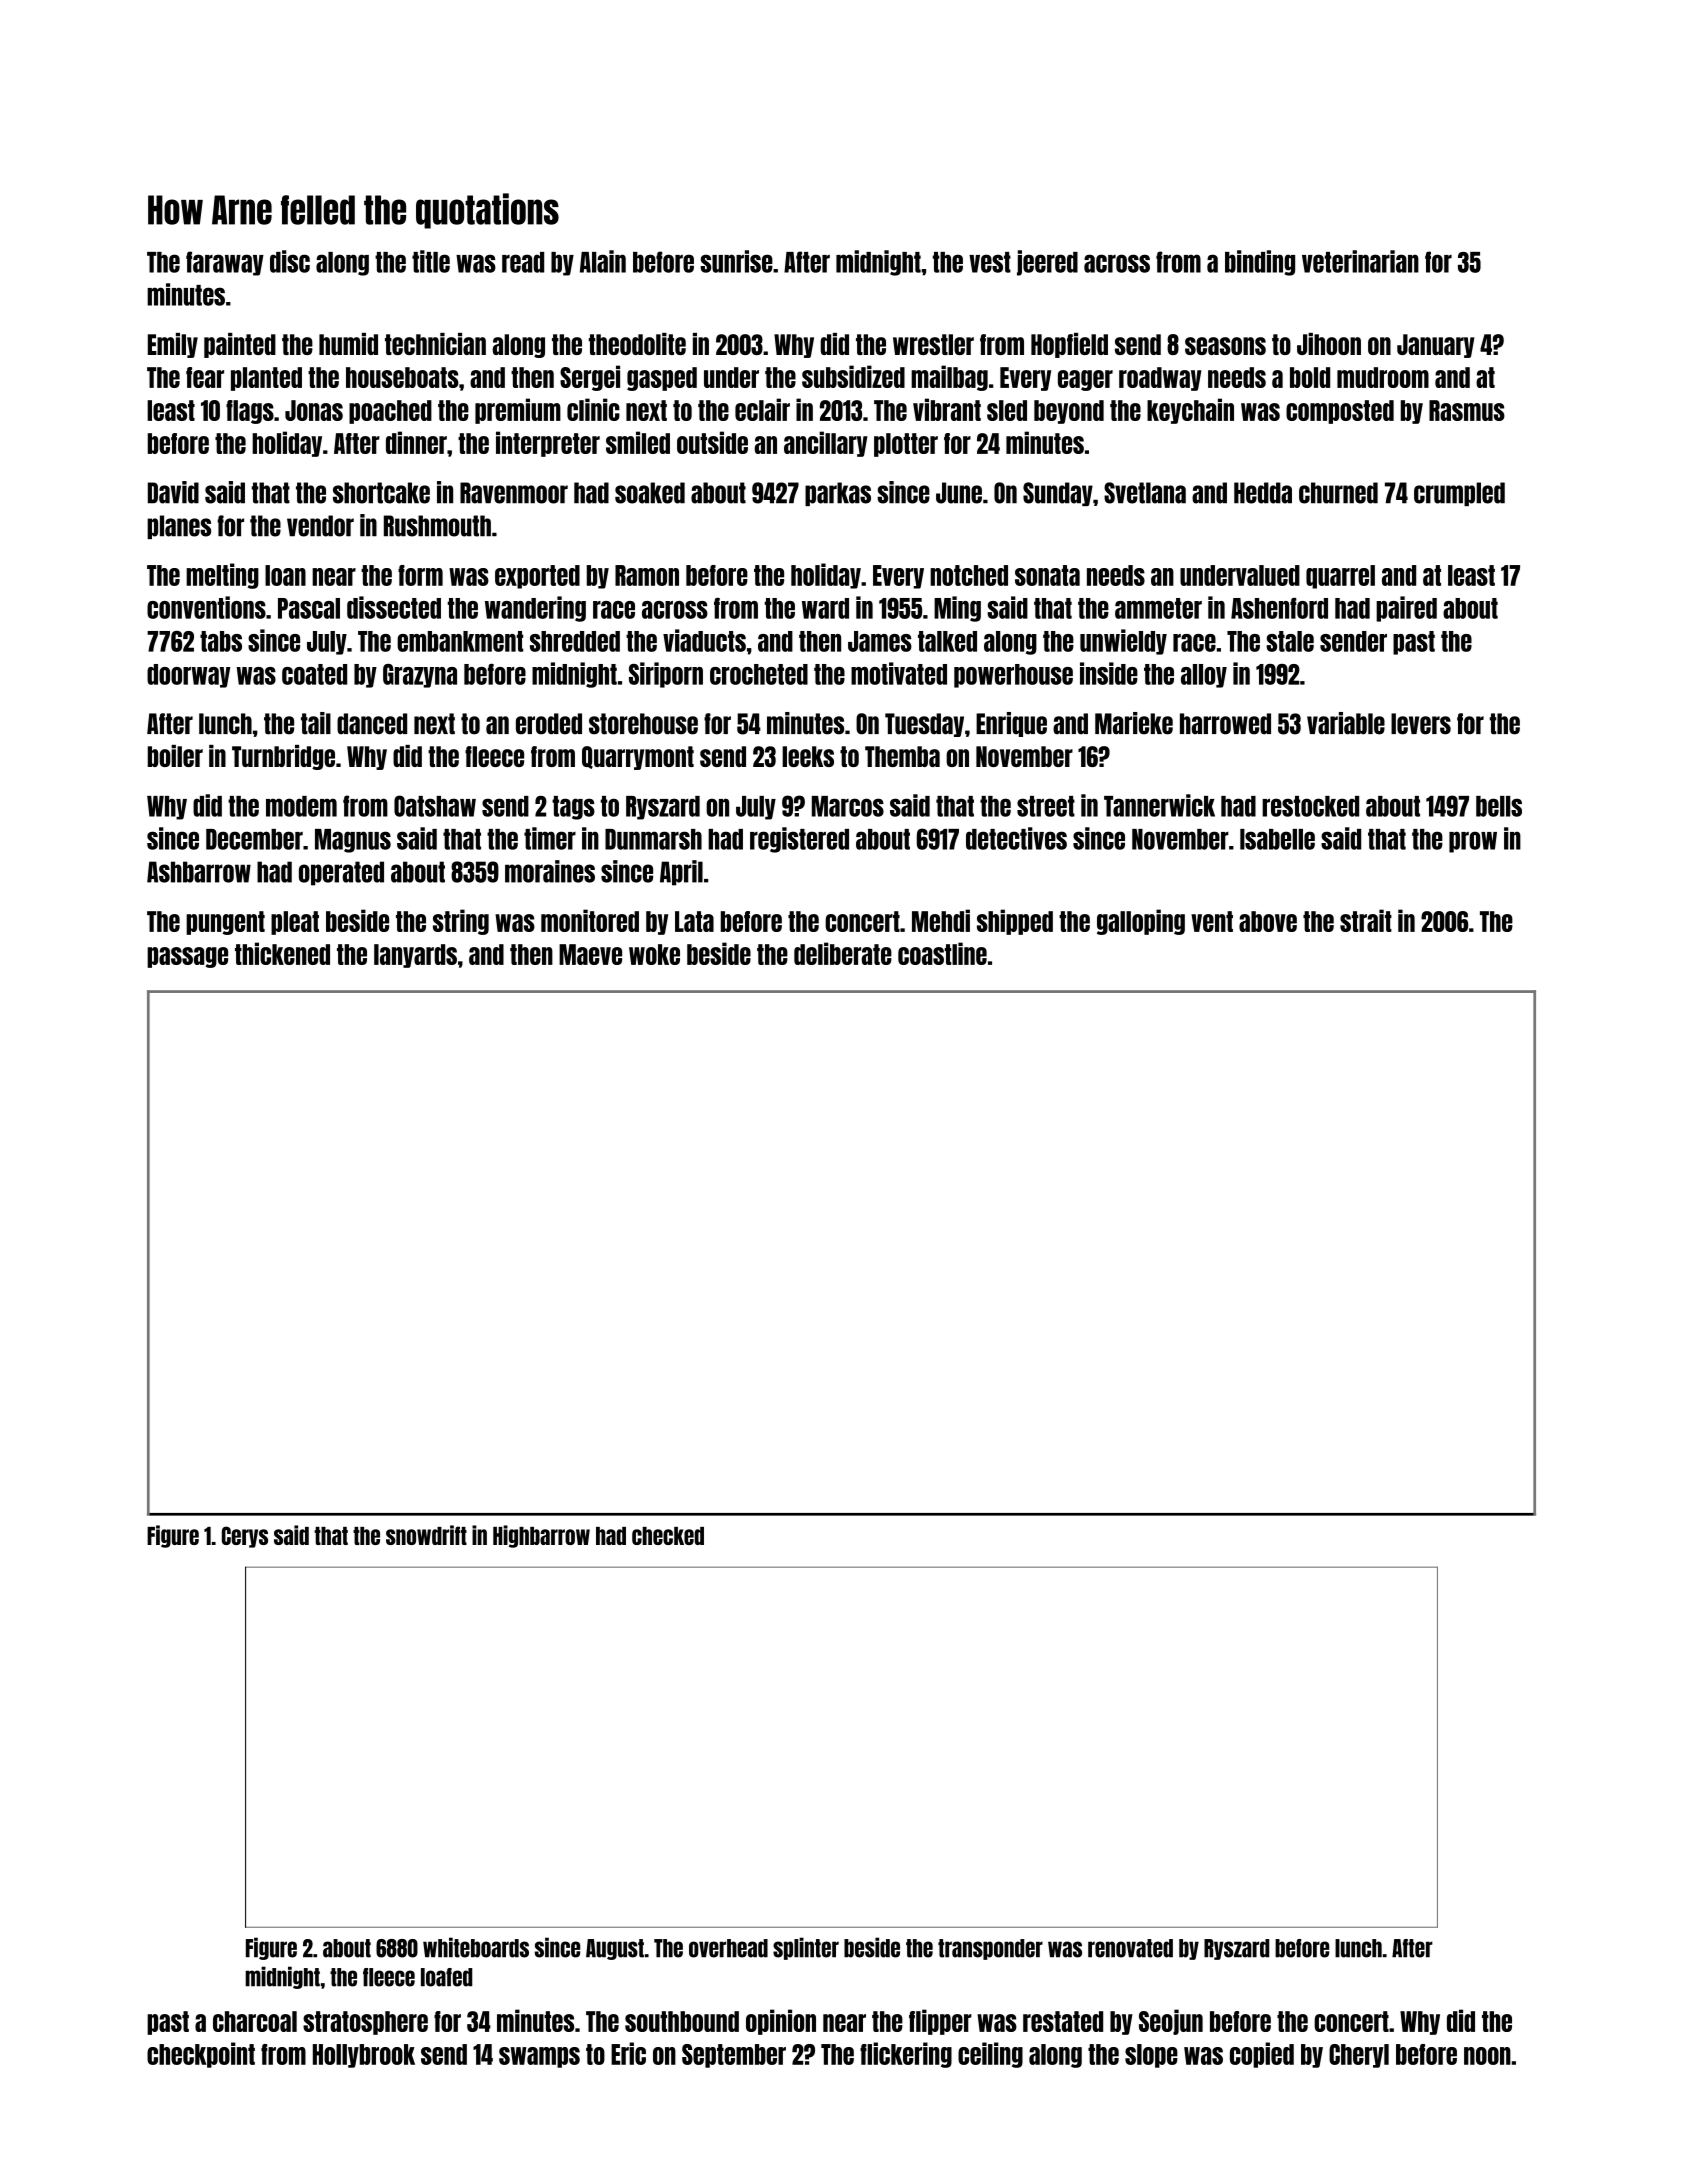 Image resolution: width=1683 pixels, height=2178 pixels. What do you see at coordinates (1268, 921) in the screenshot?
I see `above` at bounding box center [1268, 921].
